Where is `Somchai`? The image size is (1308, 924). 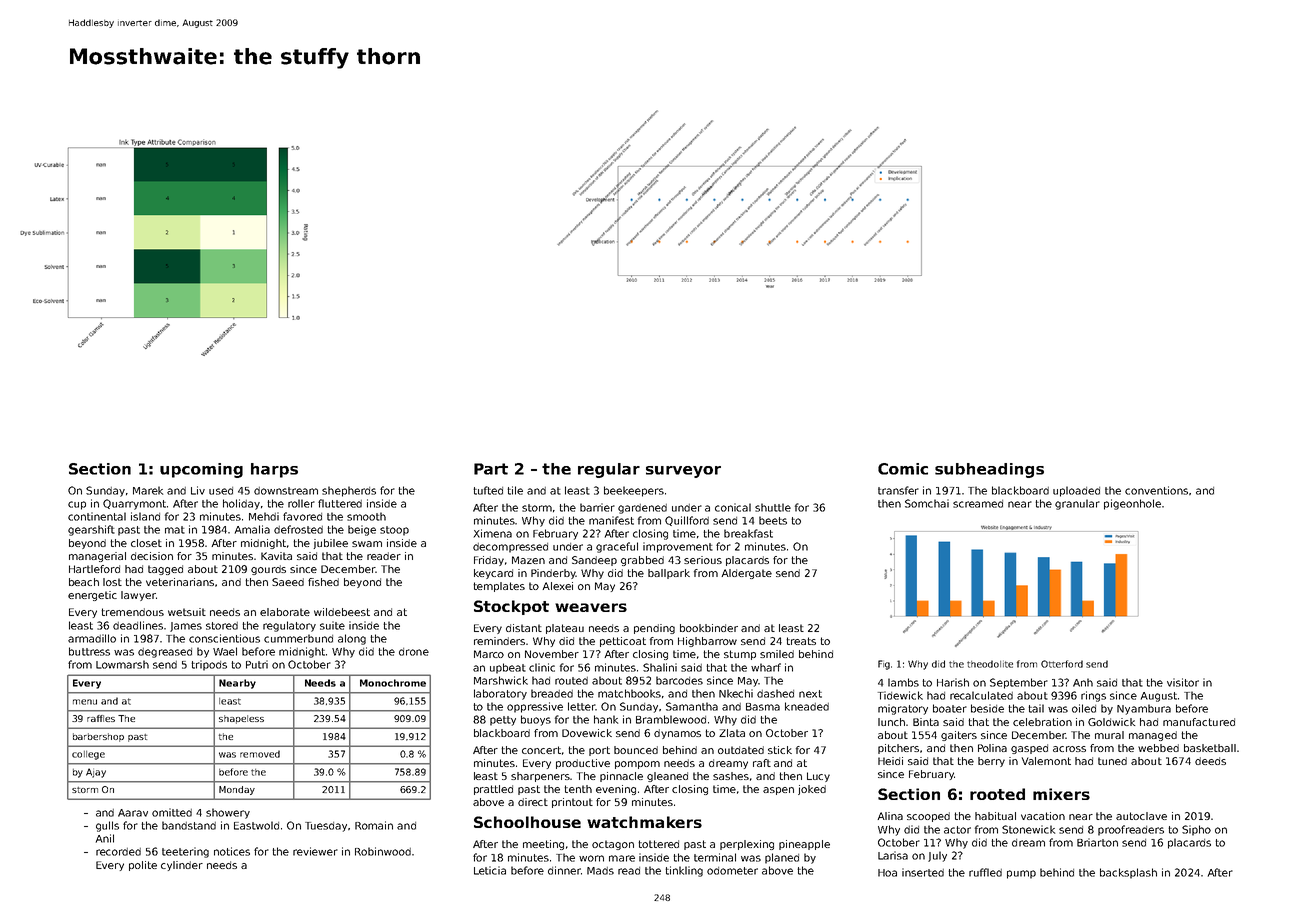 Somchai is located at coordinates (927, 503).
